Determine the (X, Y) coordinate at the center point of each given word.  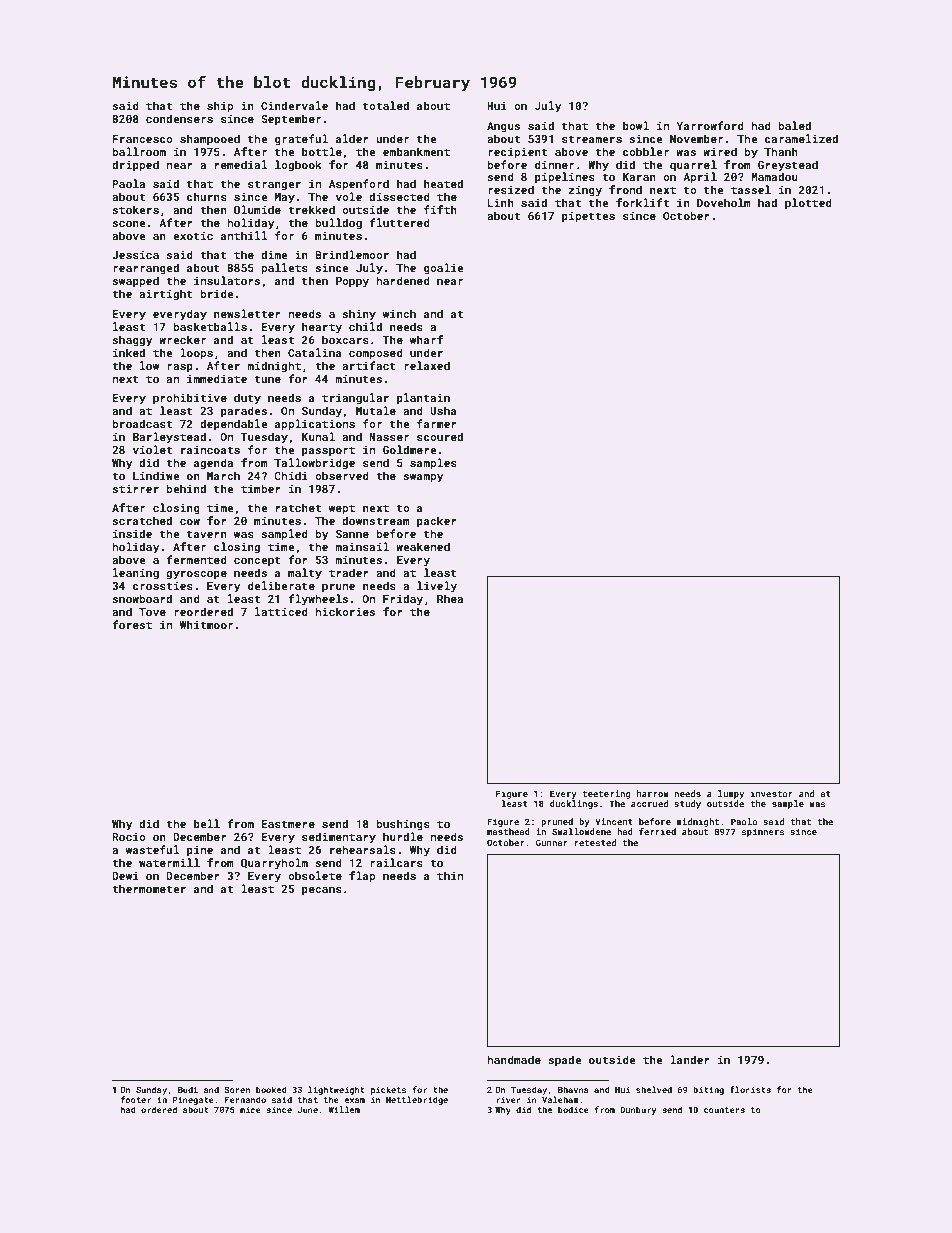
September (291, 120)
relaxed (427, 365)
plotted (808, 204)
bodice (573, 1109)
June (308, 1110)
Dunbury (639, 1110)
